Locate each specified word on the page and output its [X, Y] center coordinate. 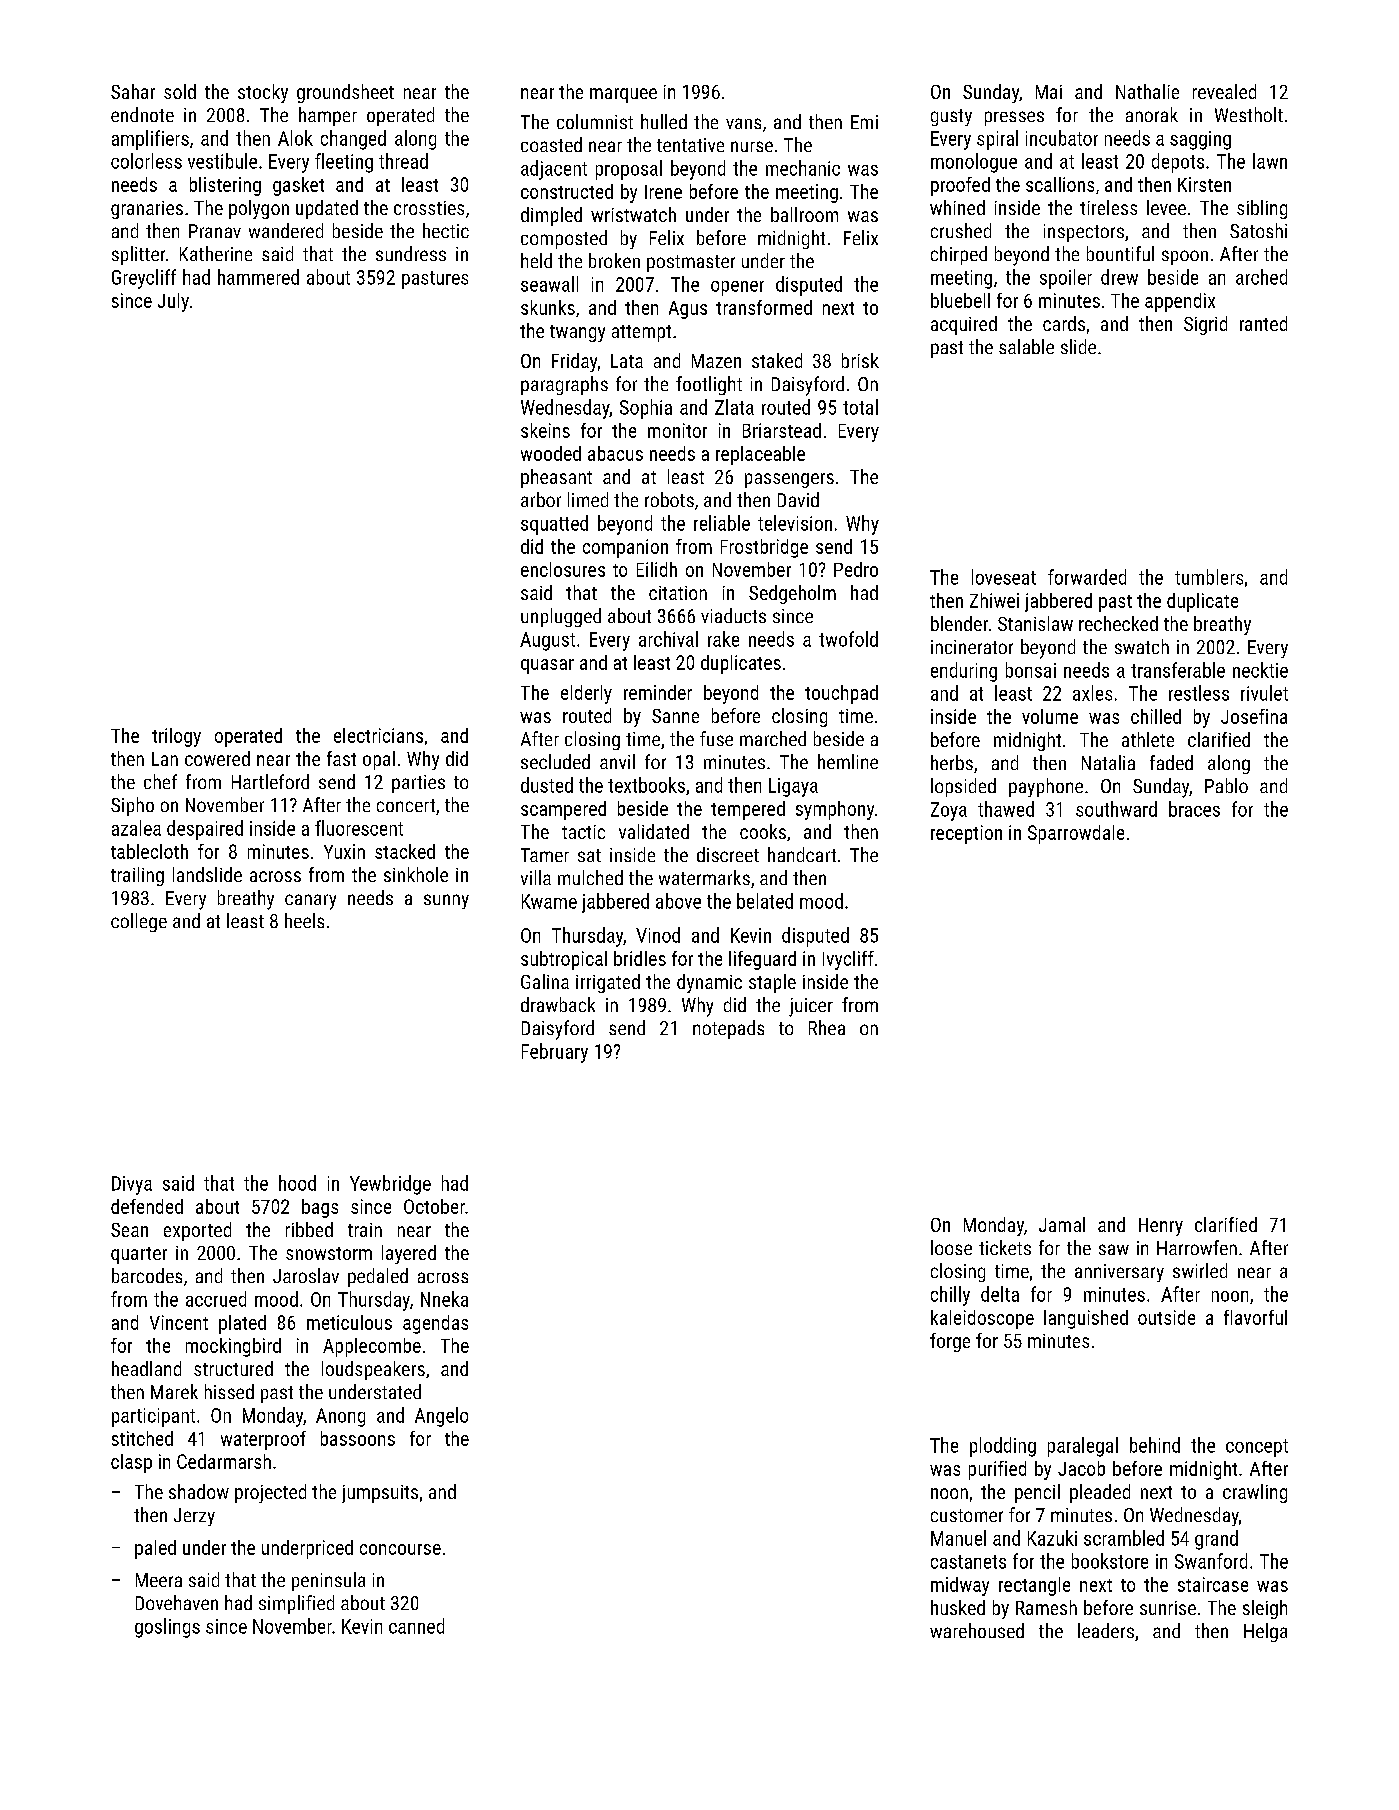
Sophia [646, 409]
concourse [400, 1549]
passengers [789, 480]
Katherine [216, 253]
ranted [1263, 323]
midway [960, 1586]
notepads [728, 1029]
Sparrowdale [1076, 834]
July [173, 302]
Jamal [1062, 1224]
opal [379, 760]
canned [416, 1626]
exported [197, 1231]
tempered [748, 810]
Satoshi [1258, 230]
